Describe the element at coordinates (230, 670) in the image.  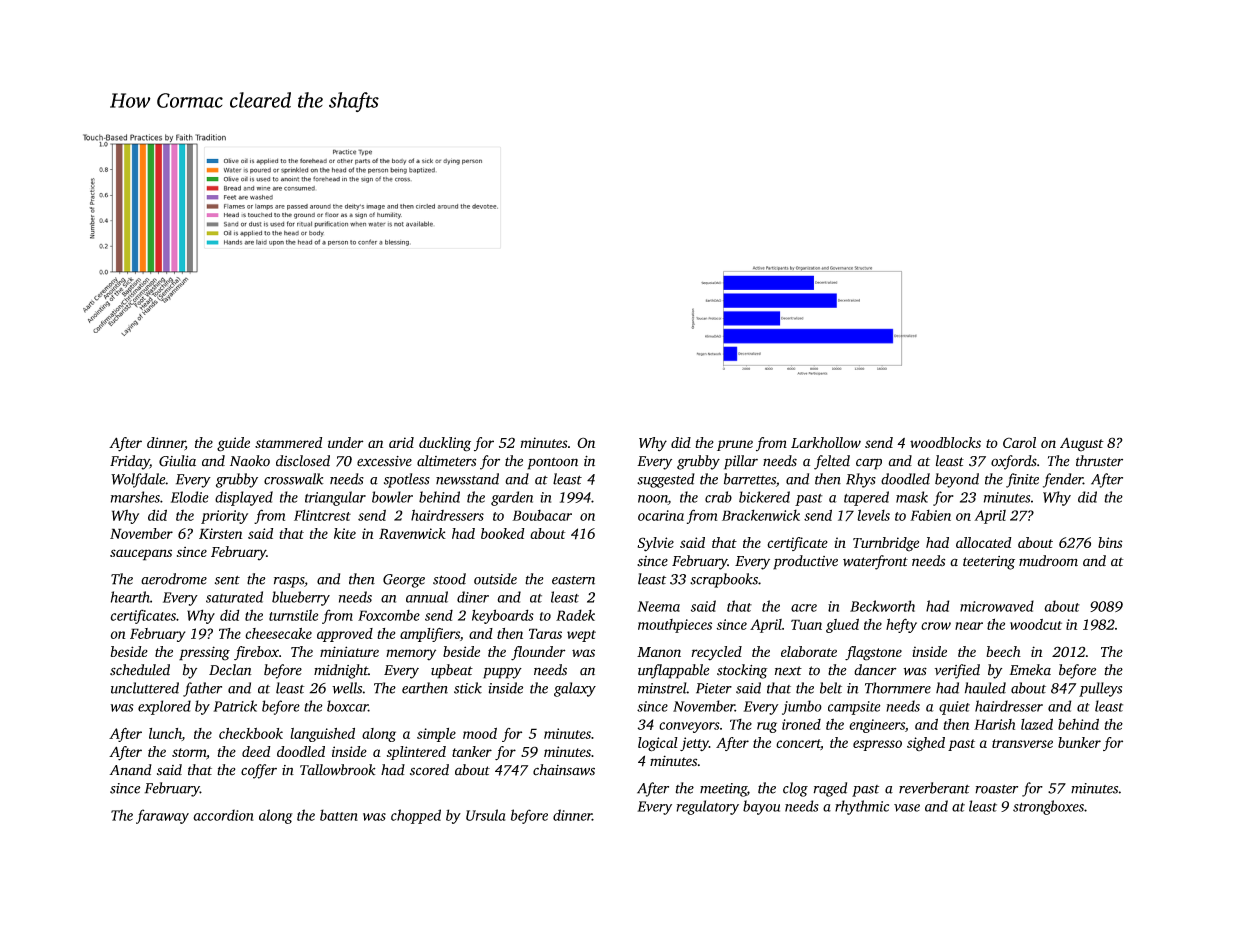
I see `Declan` at that location.
